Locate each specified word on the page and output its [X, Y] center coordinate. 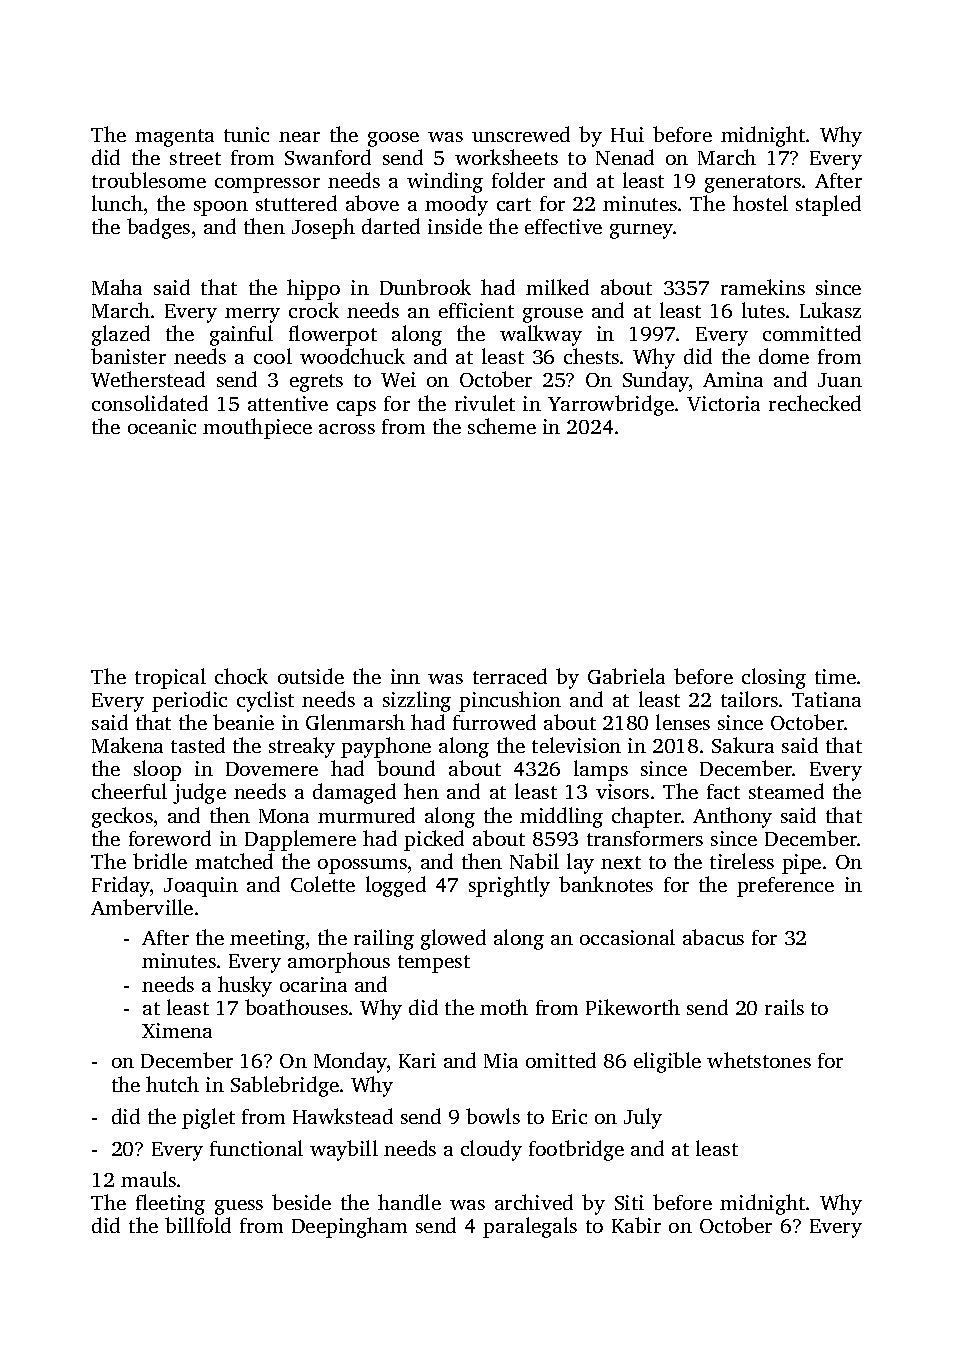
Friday [121, 886]
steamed [786, 791]
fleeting [170, 1204]
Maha [117, 287]
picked [434, 840]
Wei [398, 379]
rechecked [815, 403]
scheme [502, 426]
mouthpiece [257, 428]
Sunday [656, 381]
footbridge [576, 1150]
